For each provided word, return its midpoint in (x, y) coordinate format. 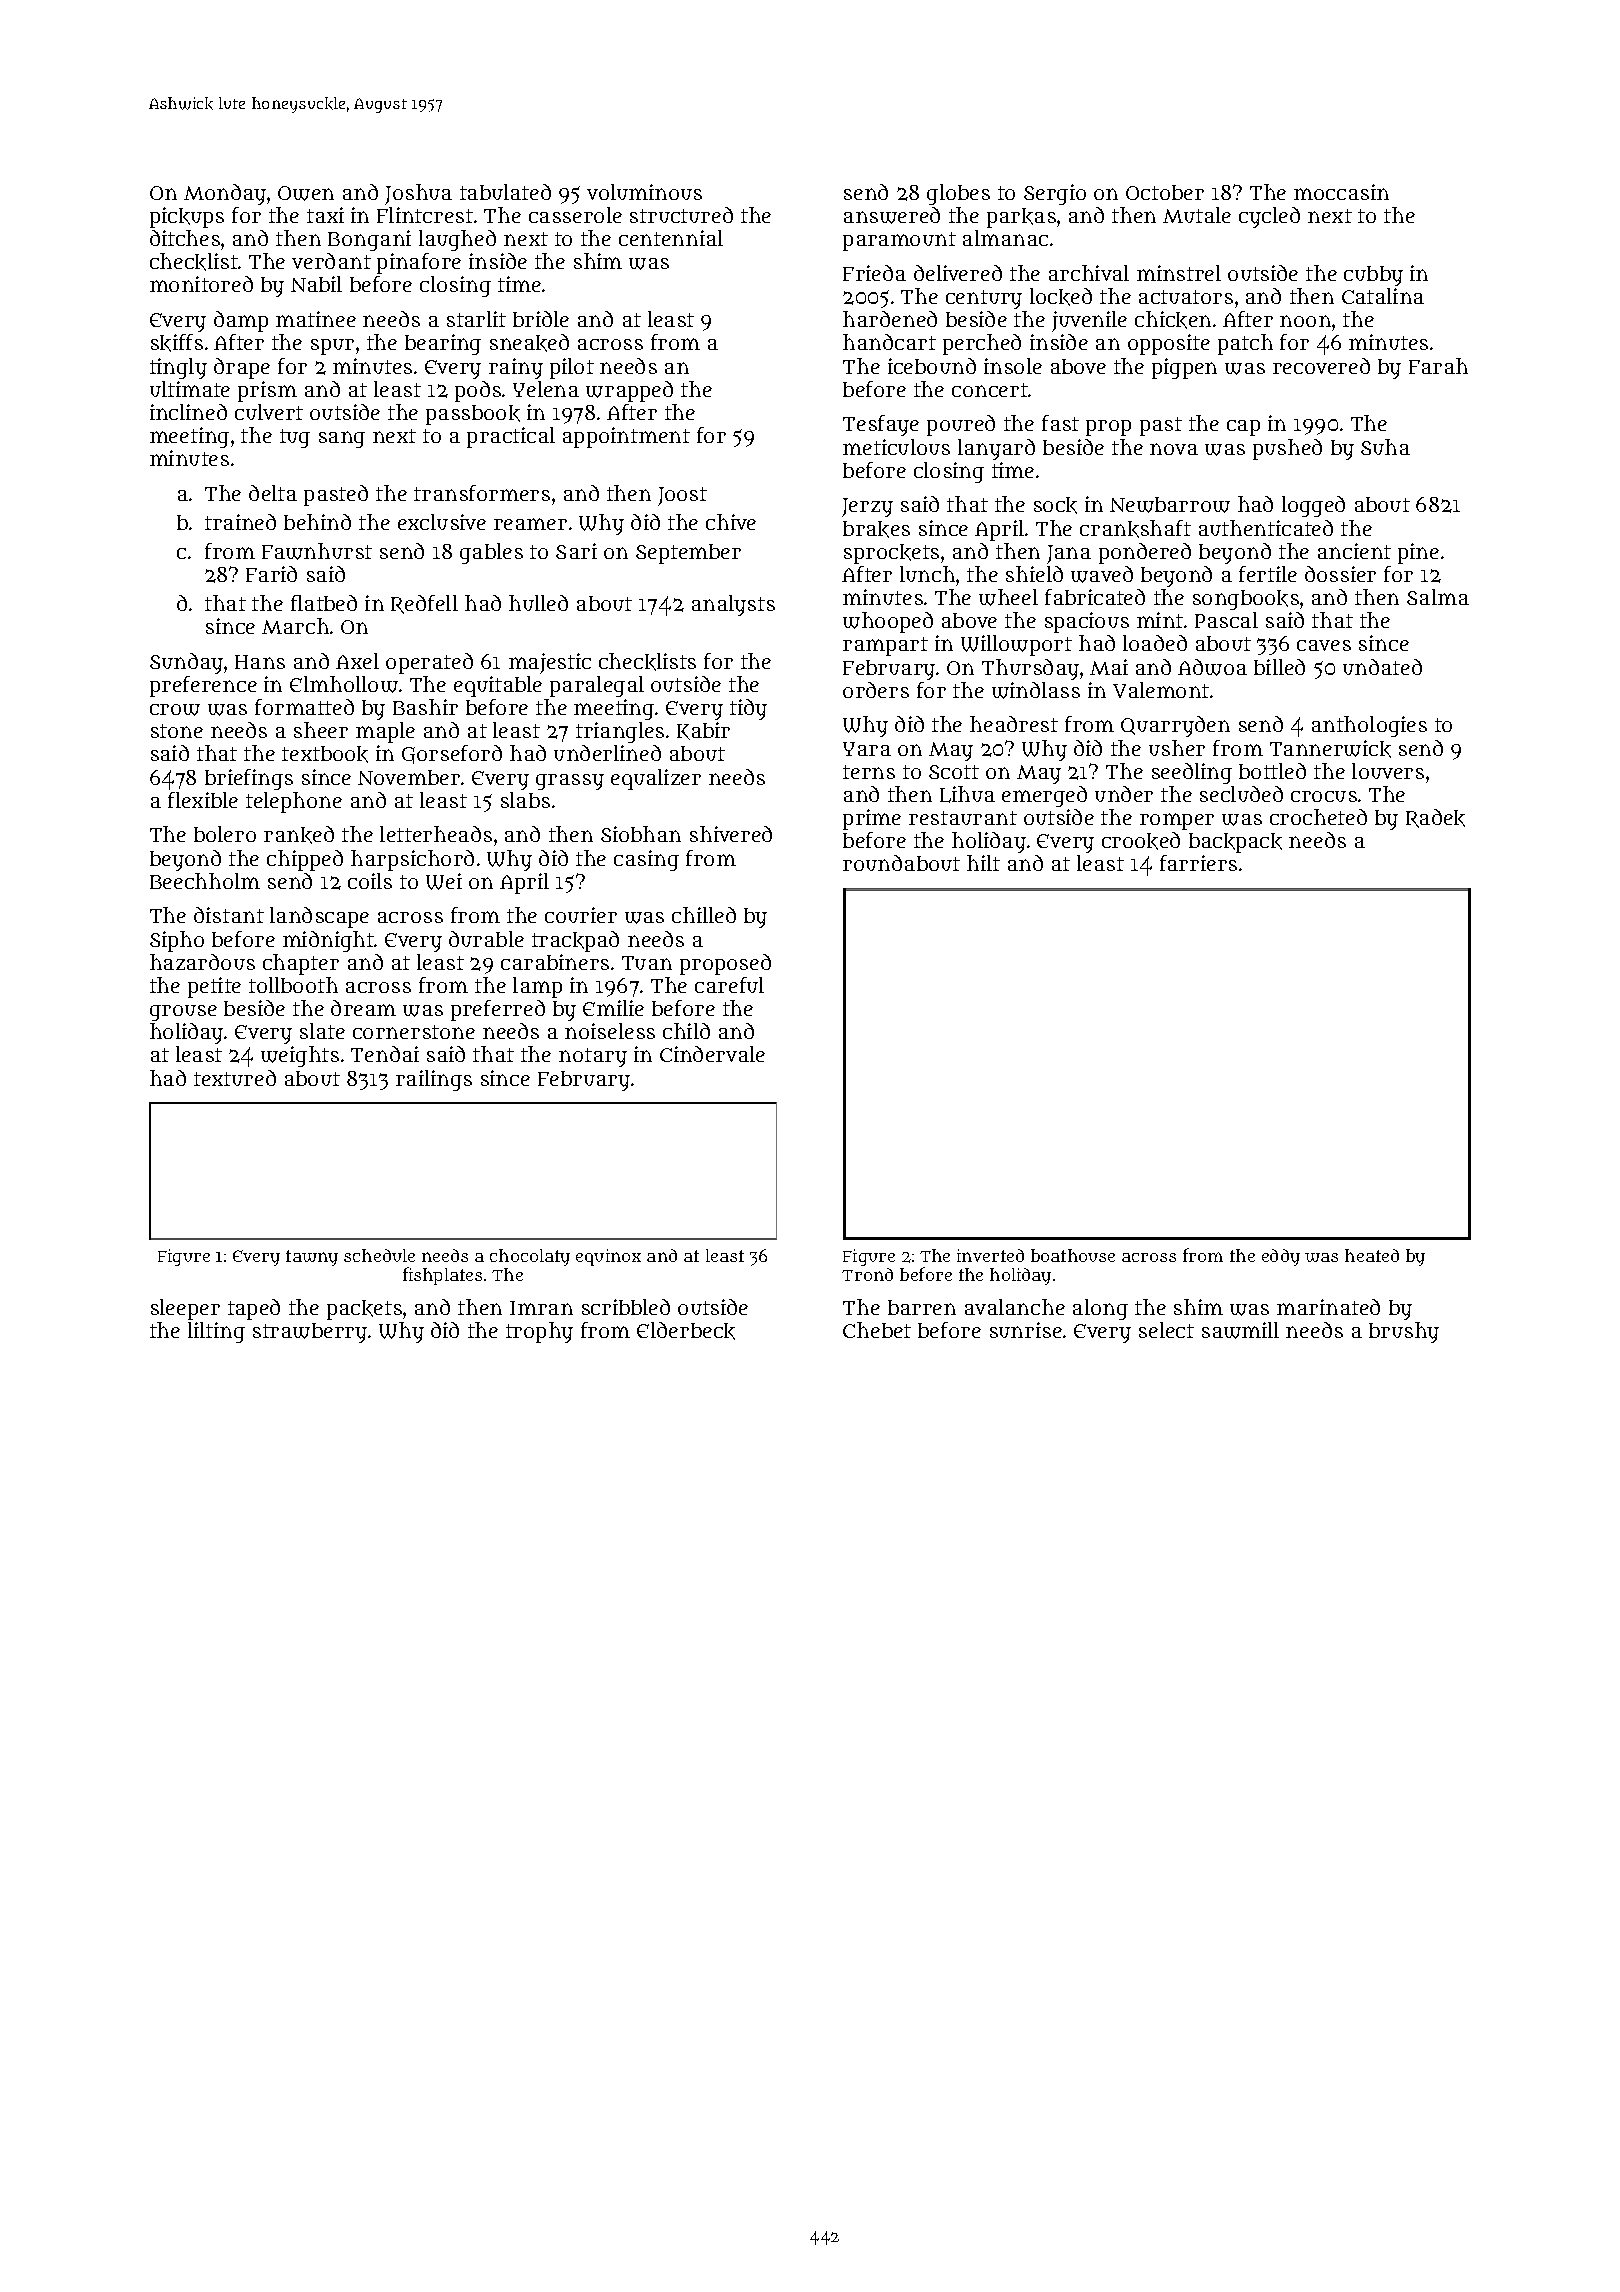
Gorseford (452, 754)
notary (593, 1057)
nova (1174, 449)
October (1165, 192)
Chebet (877, 1330)
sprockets (891, 554)
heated (1372, 1255)
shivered (731, 834)
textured (235, 1078)
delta (273, 493)
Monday (225, 194)
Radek (1435, 818)
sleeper (185, 1309)
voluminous (644, 192)
